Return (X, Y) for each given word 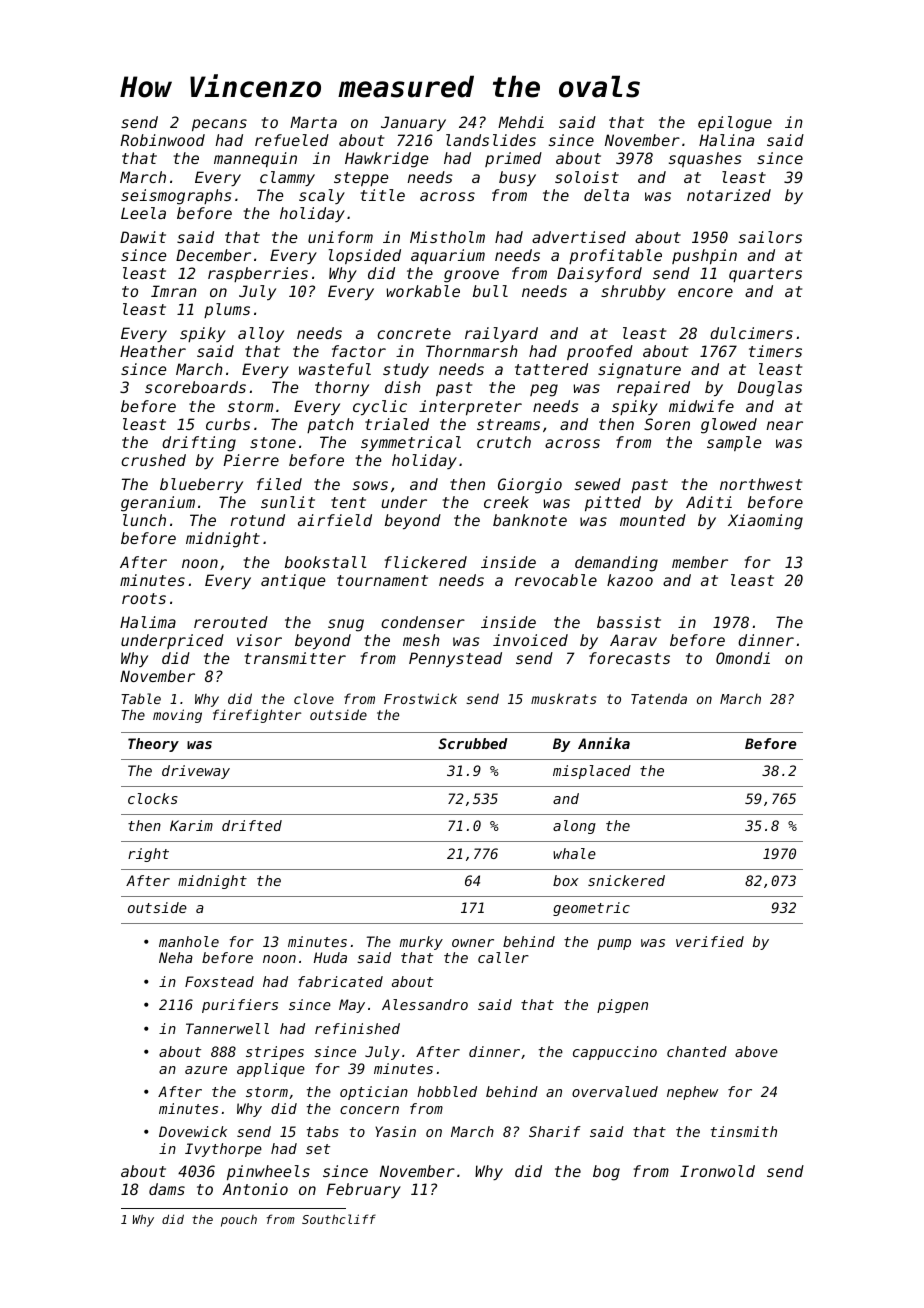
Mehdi (521, 122)
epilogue (735, 124)
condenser (423, 622)
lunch (144, 520)
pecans (219, 125)
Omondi (743, 658)
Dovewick (193, 1131)
